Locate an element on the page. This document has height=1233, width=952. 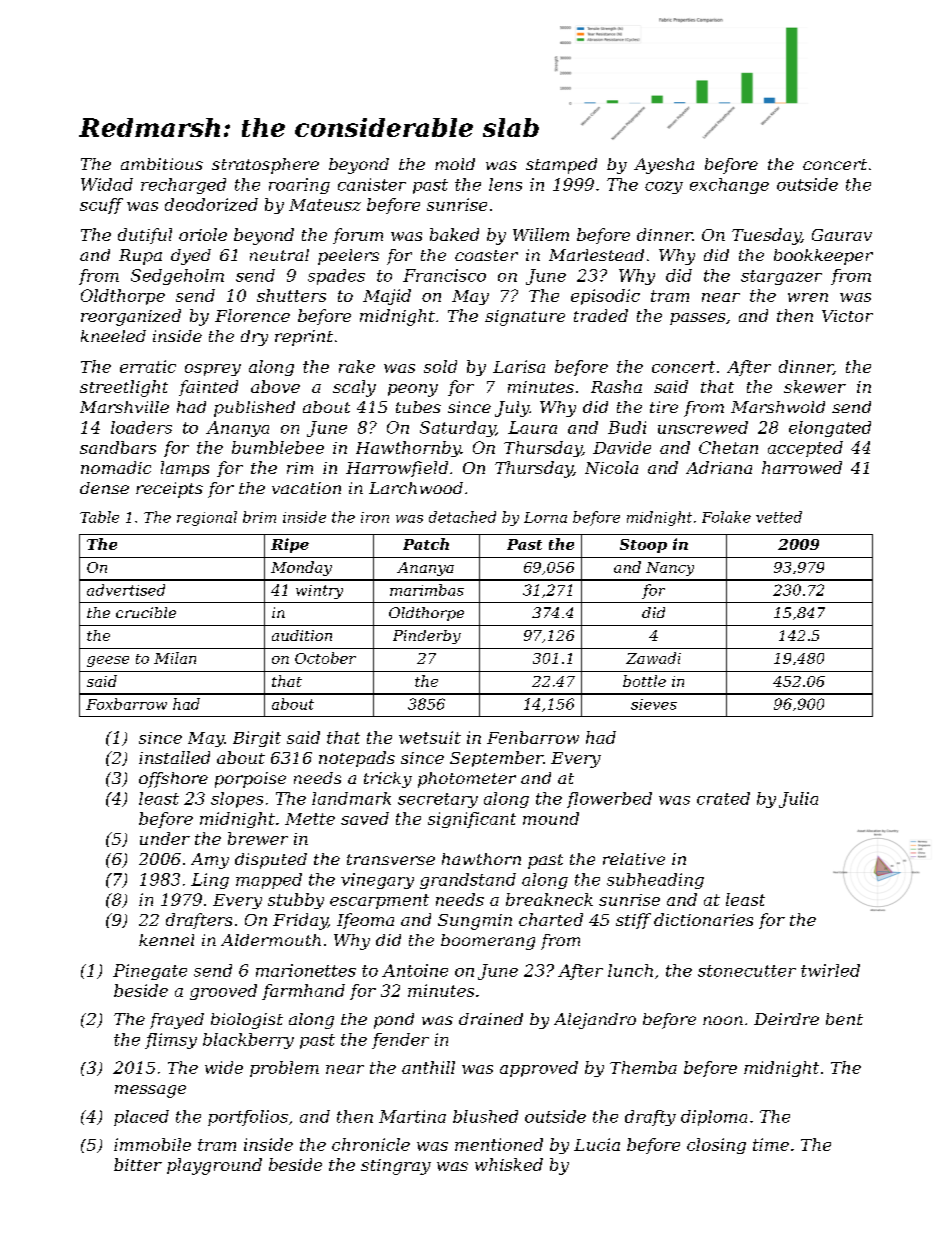
Alejandro is located at coordinates (595, 1021).
